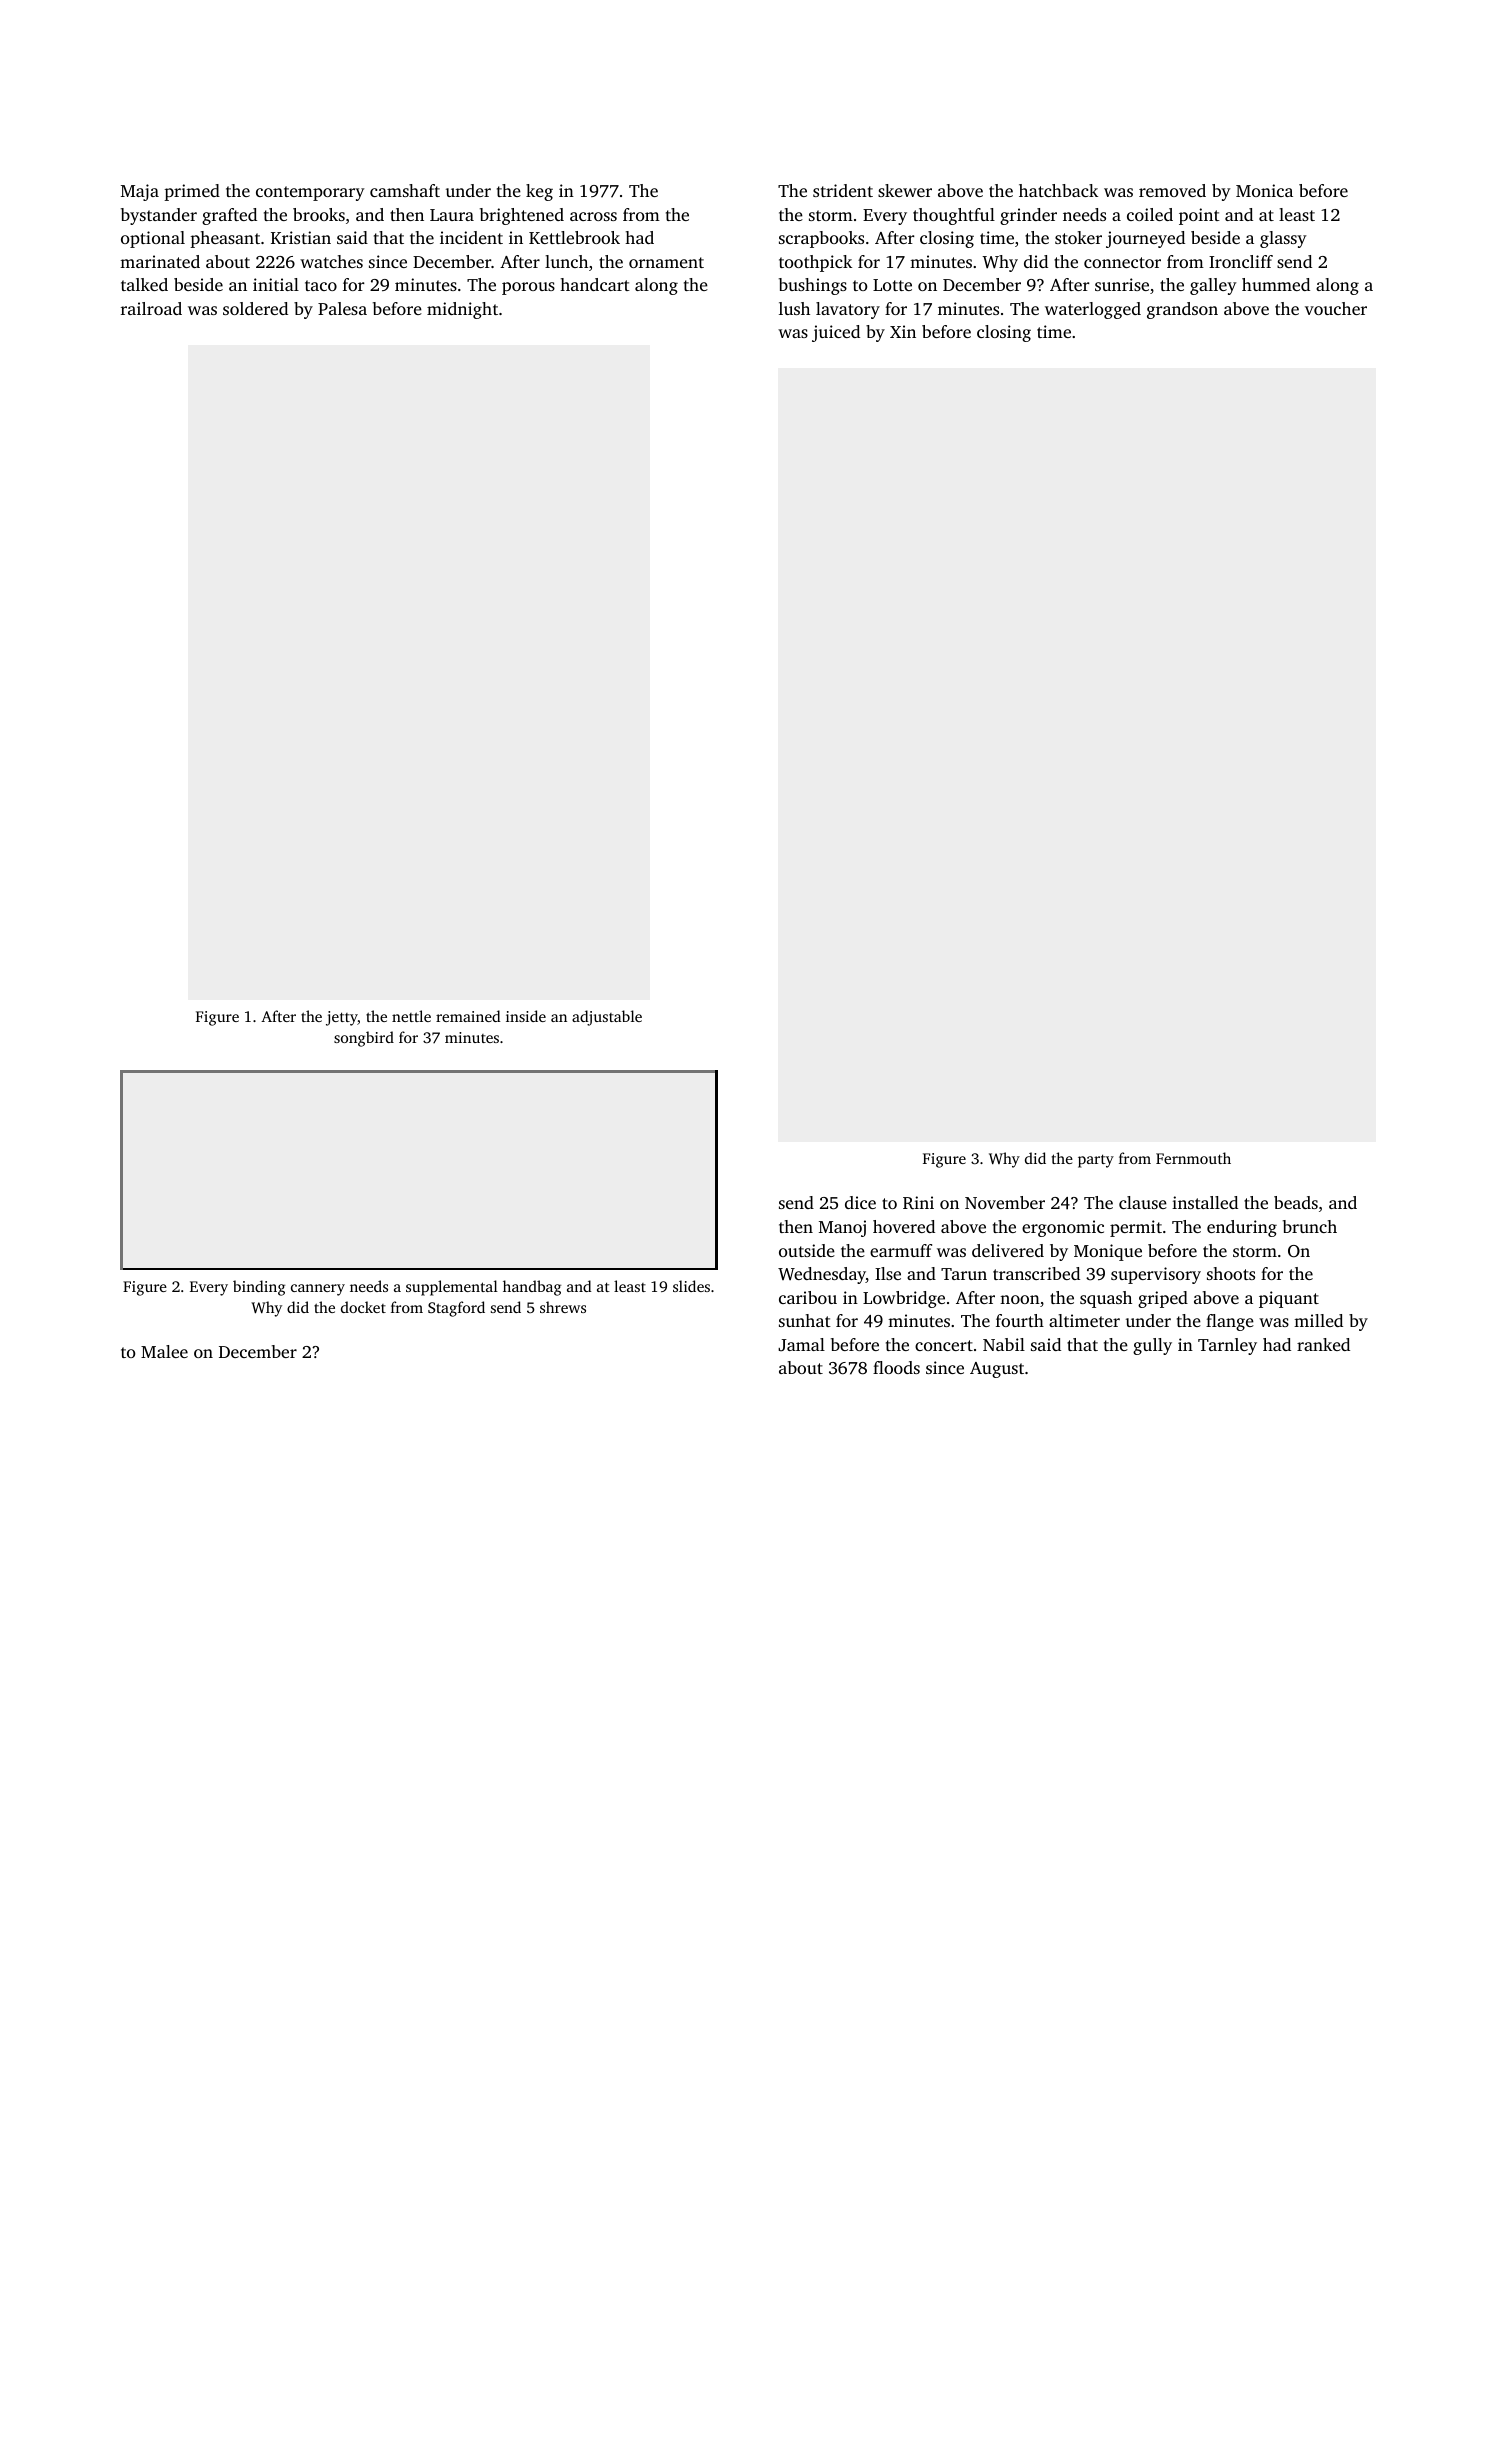  I want to click on across, so click(593, 216).
